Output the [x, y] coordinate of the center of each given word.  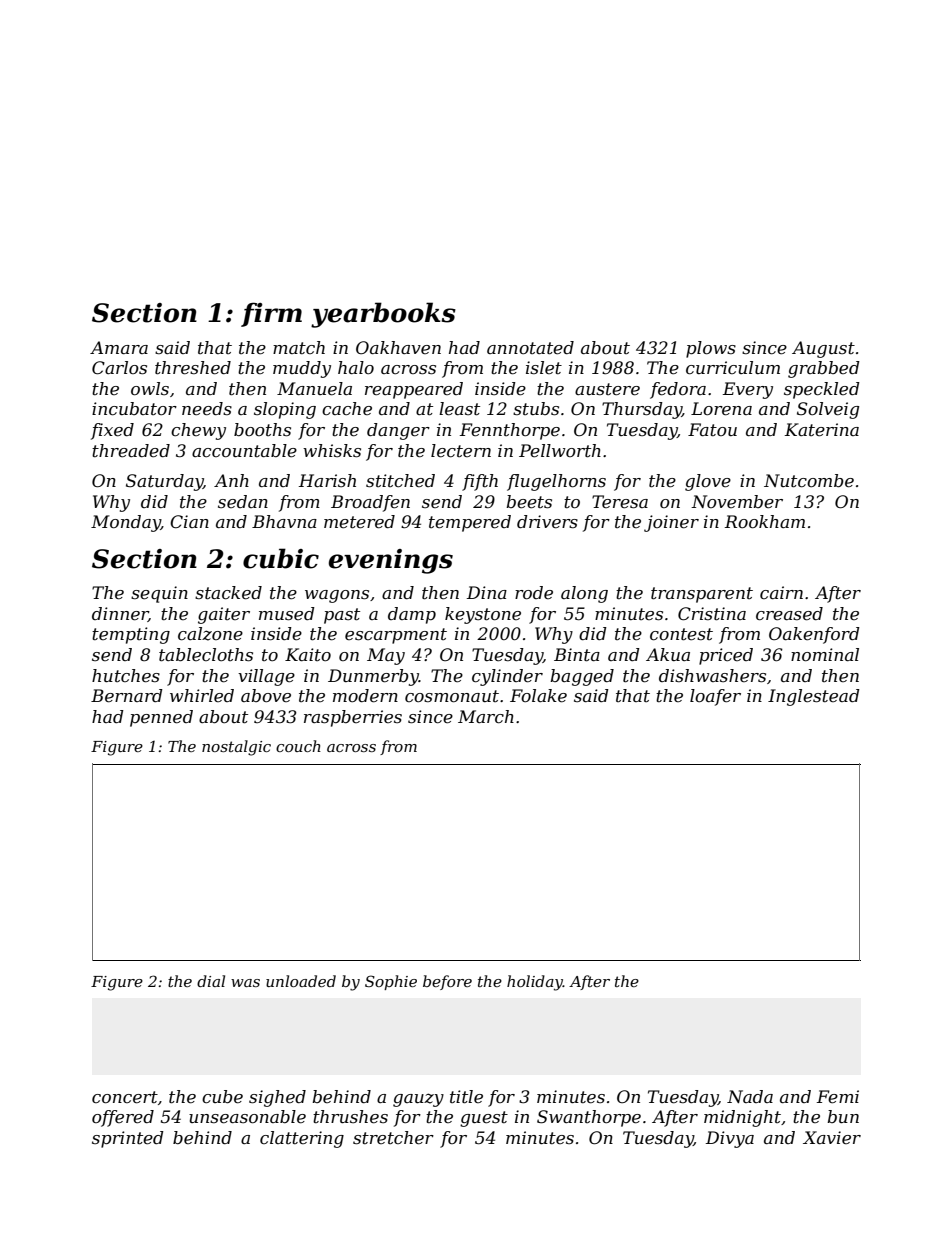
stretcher [393, 1138]
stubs [536, 409]
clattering [302, 1139]
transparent [702, 595]
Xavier [832, 1137]
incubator [134, 409]
